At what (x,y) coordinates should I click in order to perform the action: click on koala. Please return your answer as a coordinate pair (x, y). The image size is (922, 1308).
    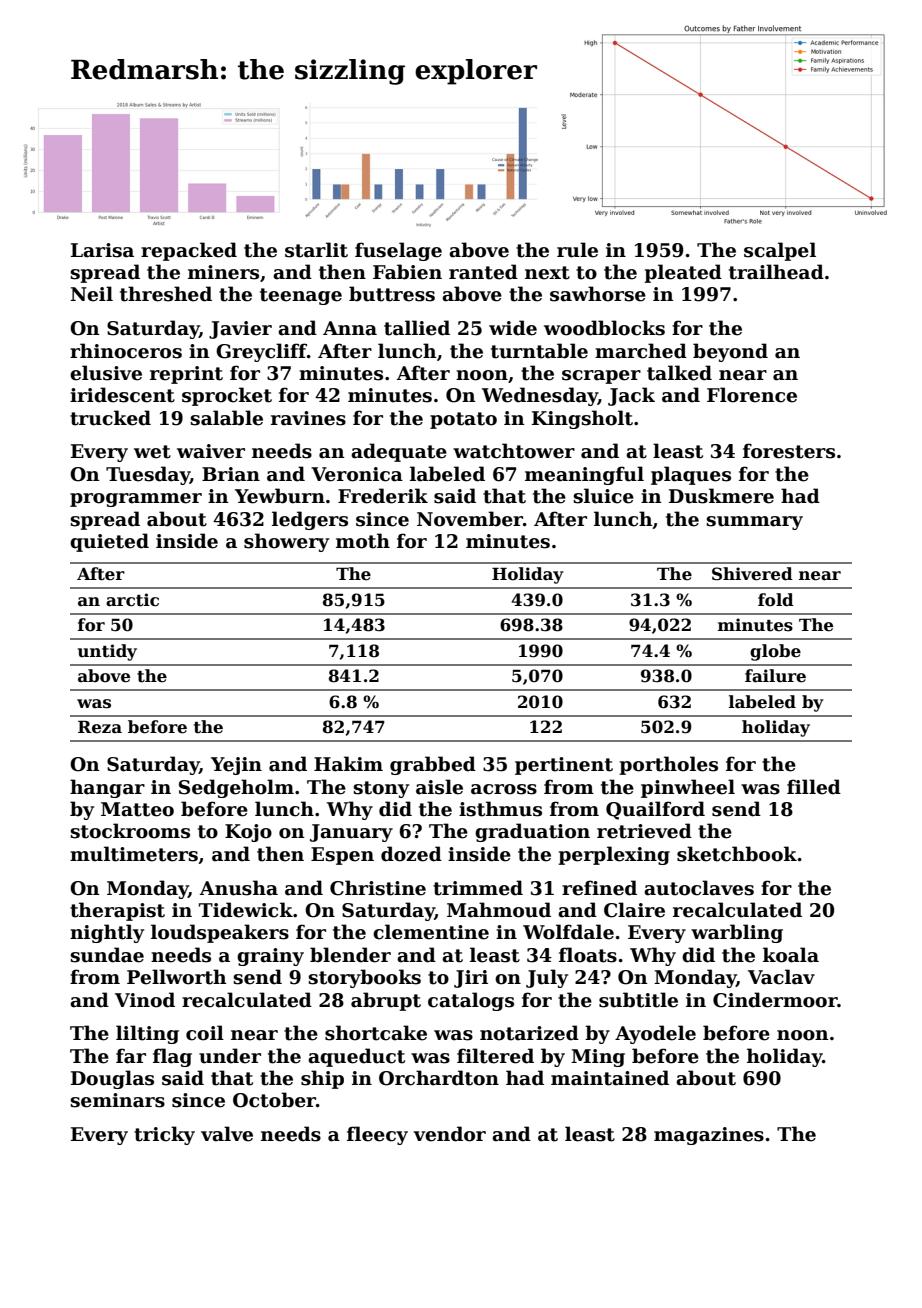
    Looking at the image, I should click on (791, 955).
